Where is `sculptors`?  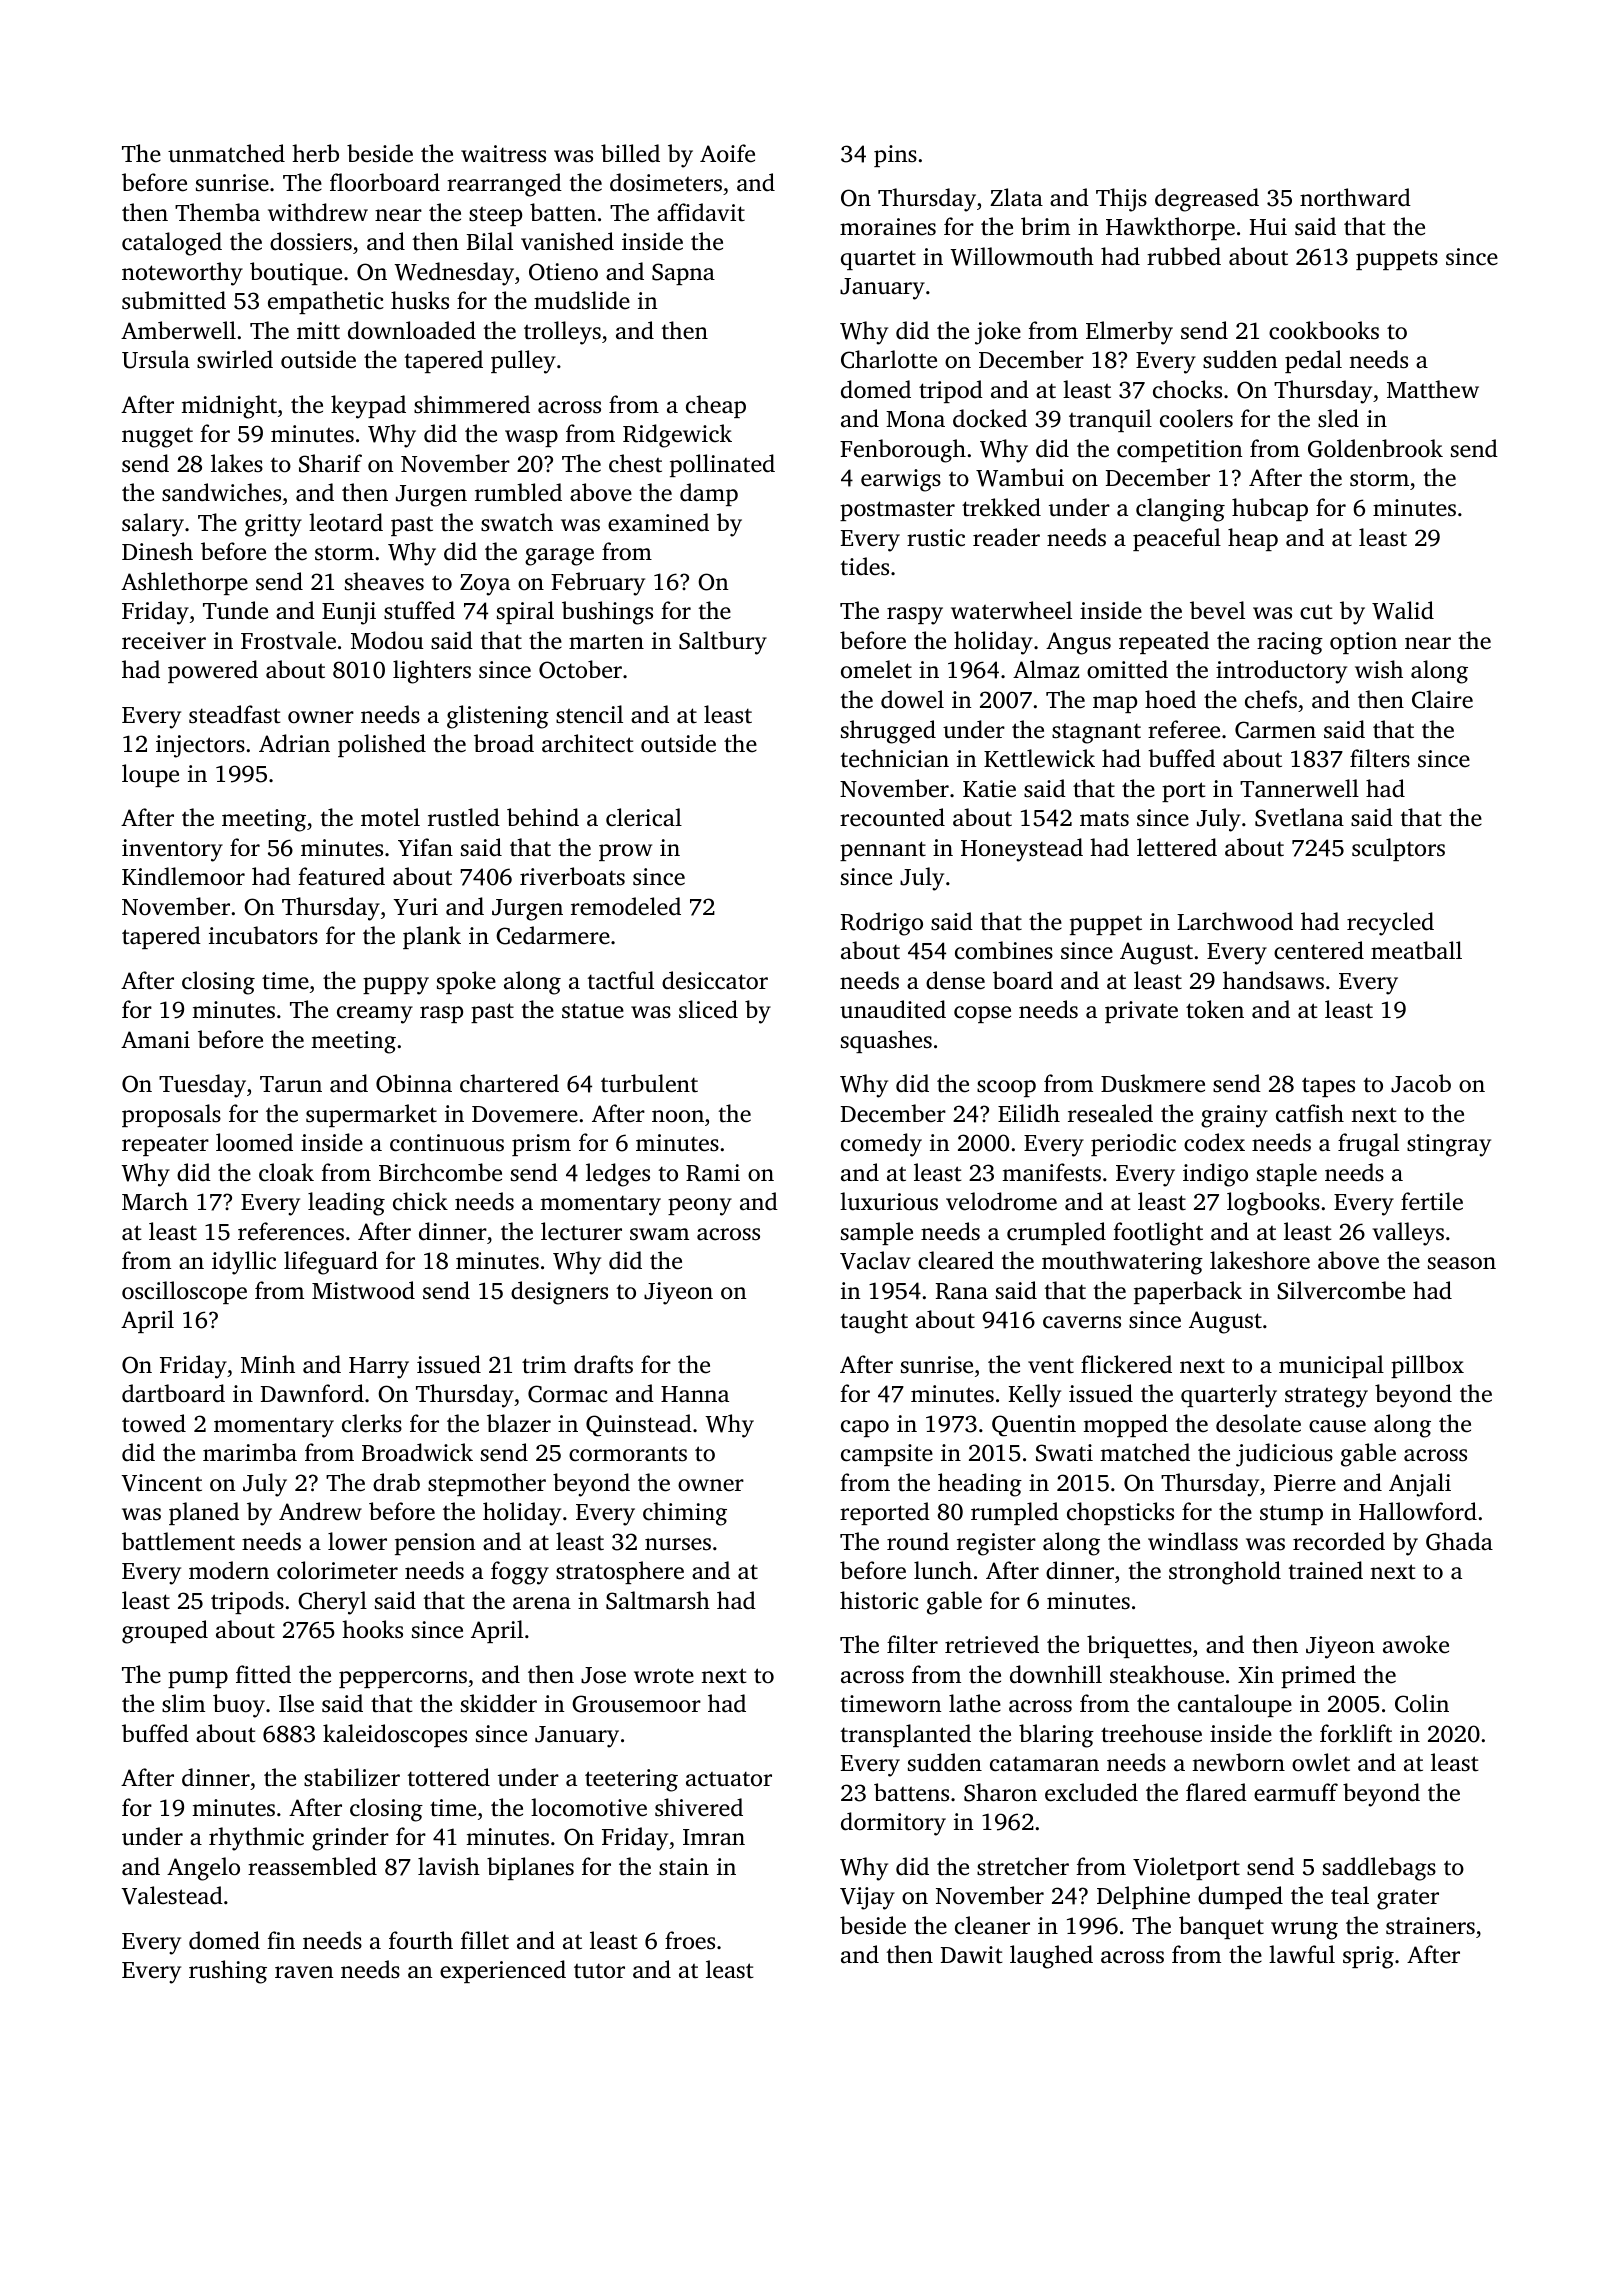 sculptors is located at coordinates (1398, 849).
